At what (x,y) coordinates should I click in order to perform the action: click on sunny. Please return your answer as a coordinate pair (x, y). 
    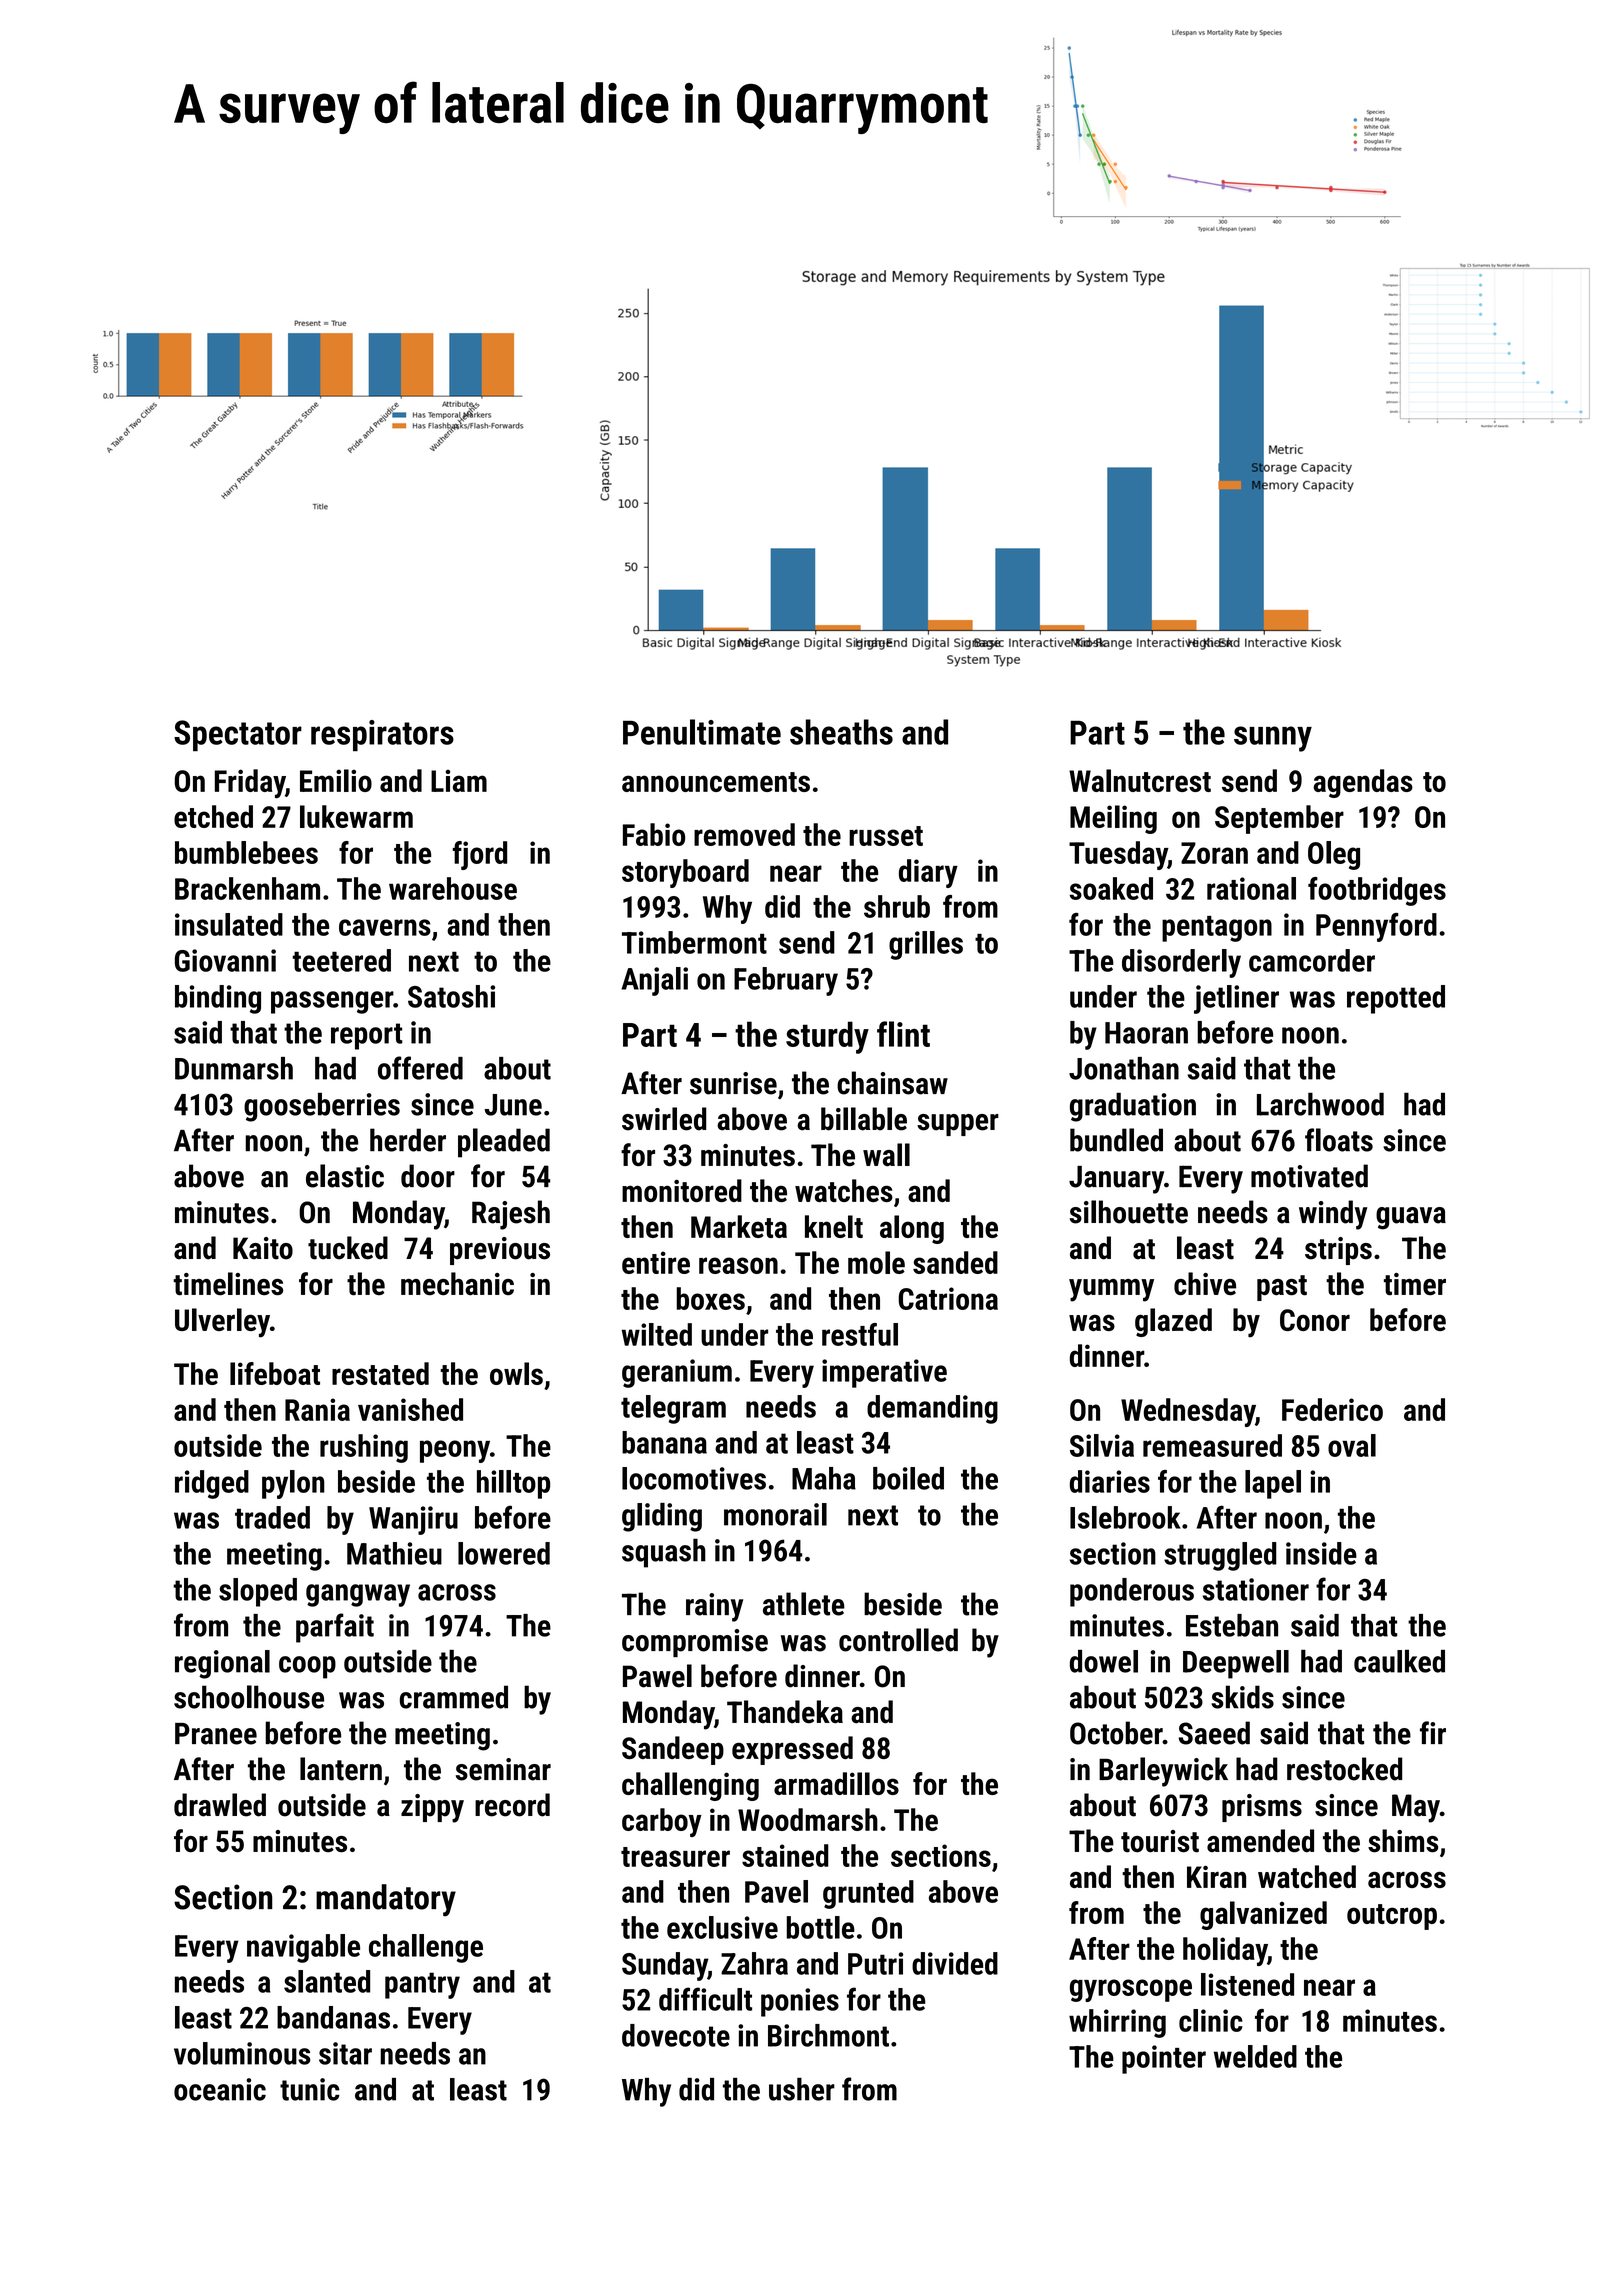
    Looking at the image, I should click on (1273, 739).
